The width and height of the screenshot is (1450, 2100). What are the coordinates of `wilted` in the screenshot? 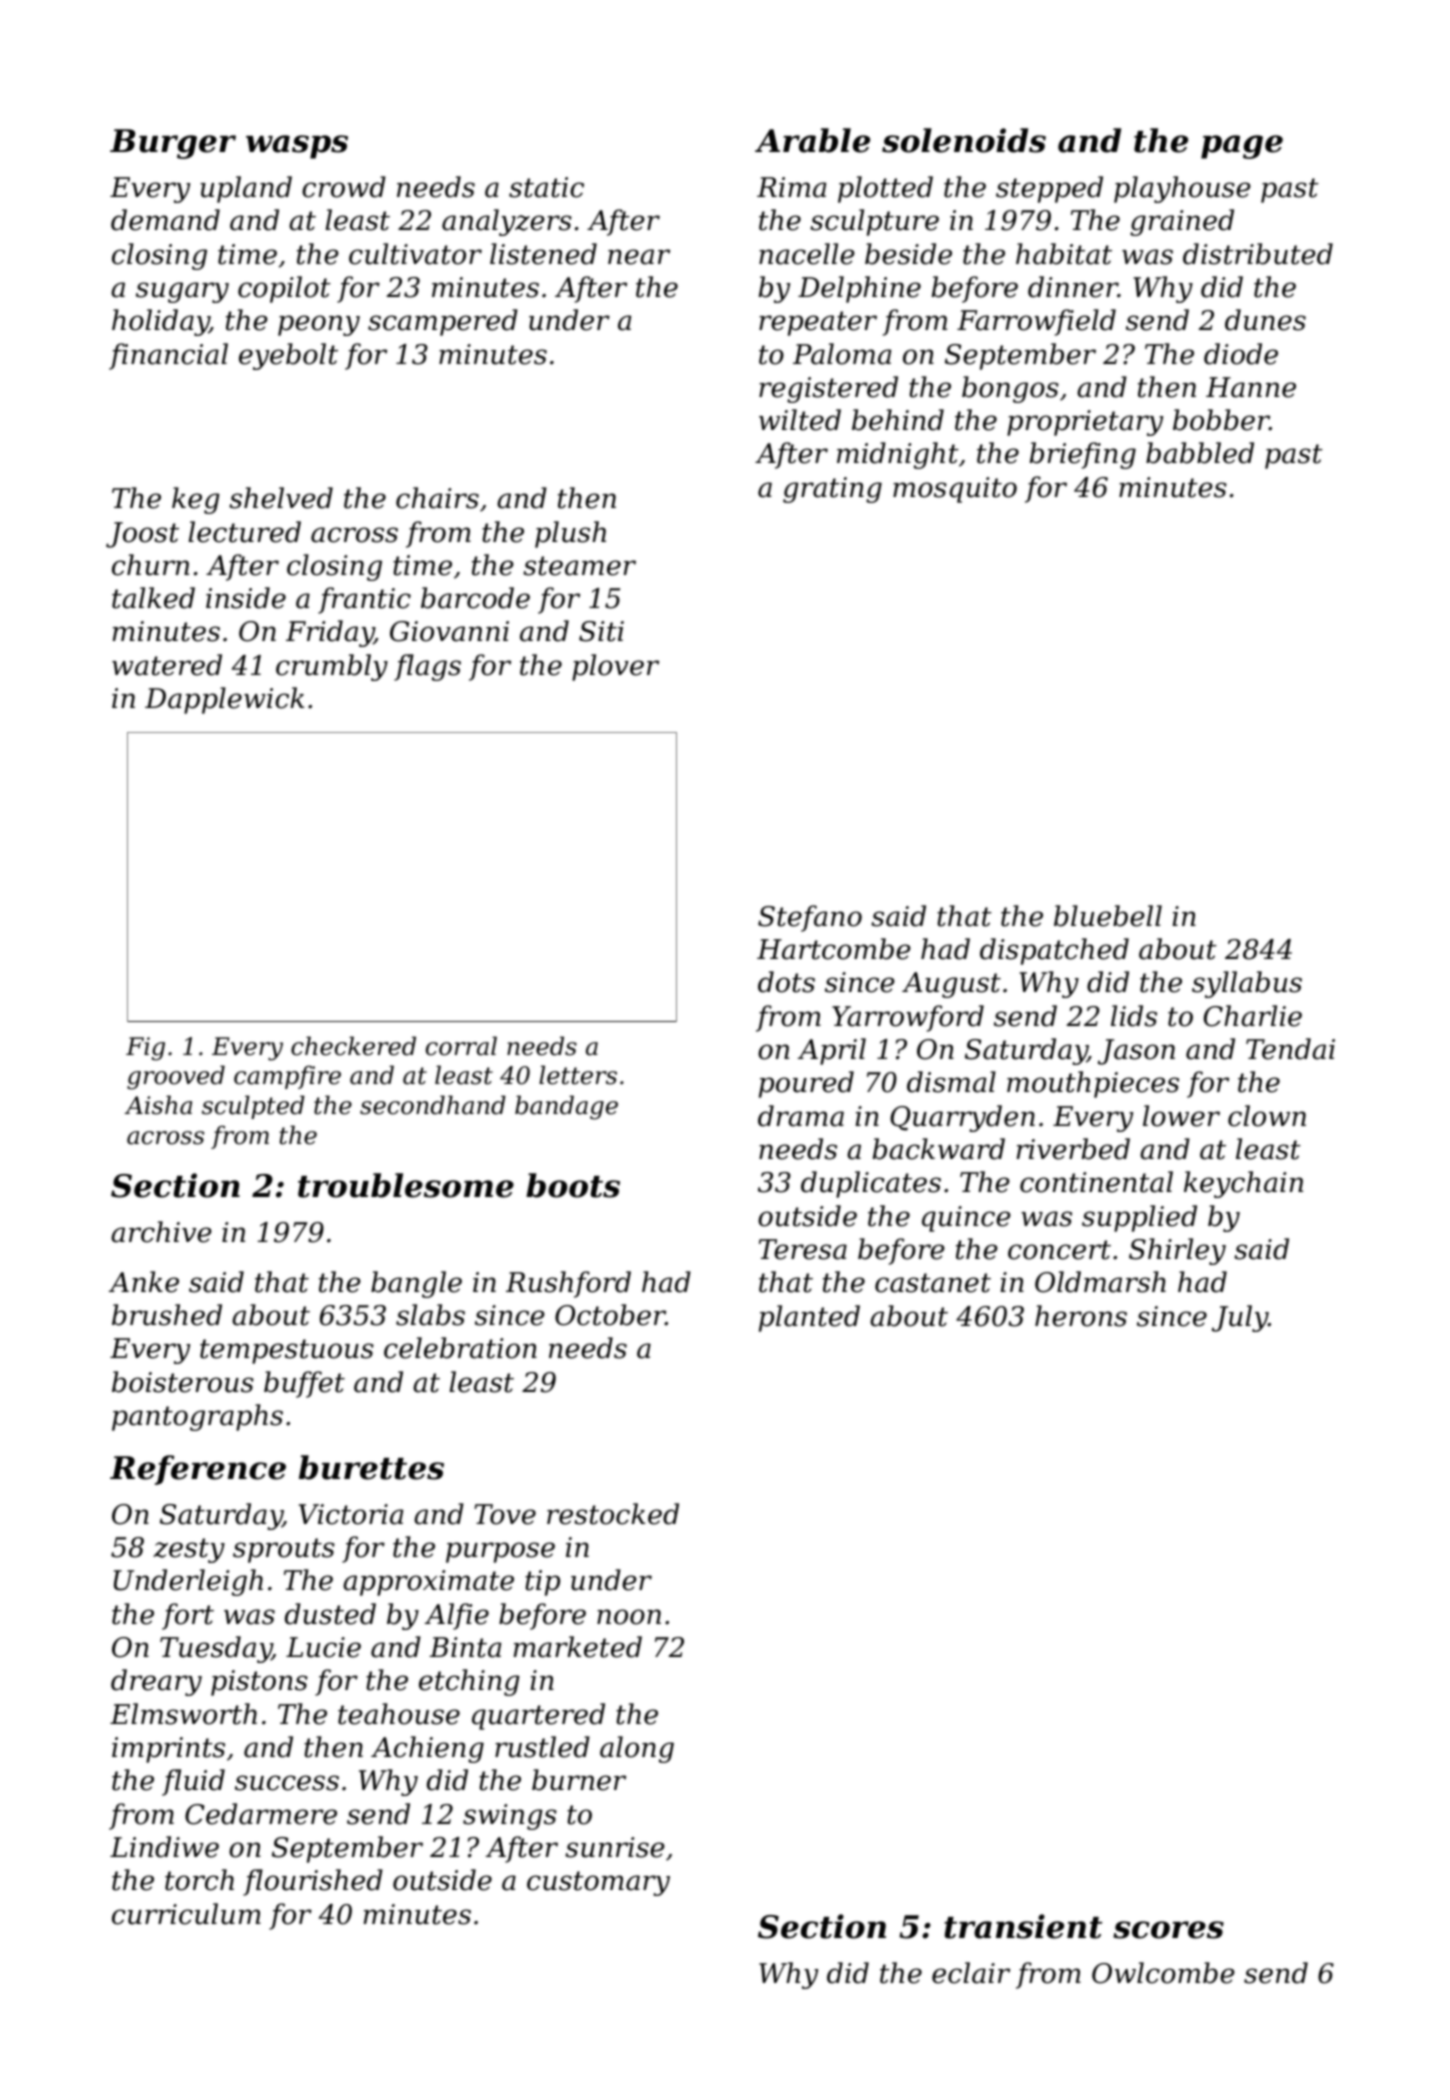 It's located at (800, 420).
